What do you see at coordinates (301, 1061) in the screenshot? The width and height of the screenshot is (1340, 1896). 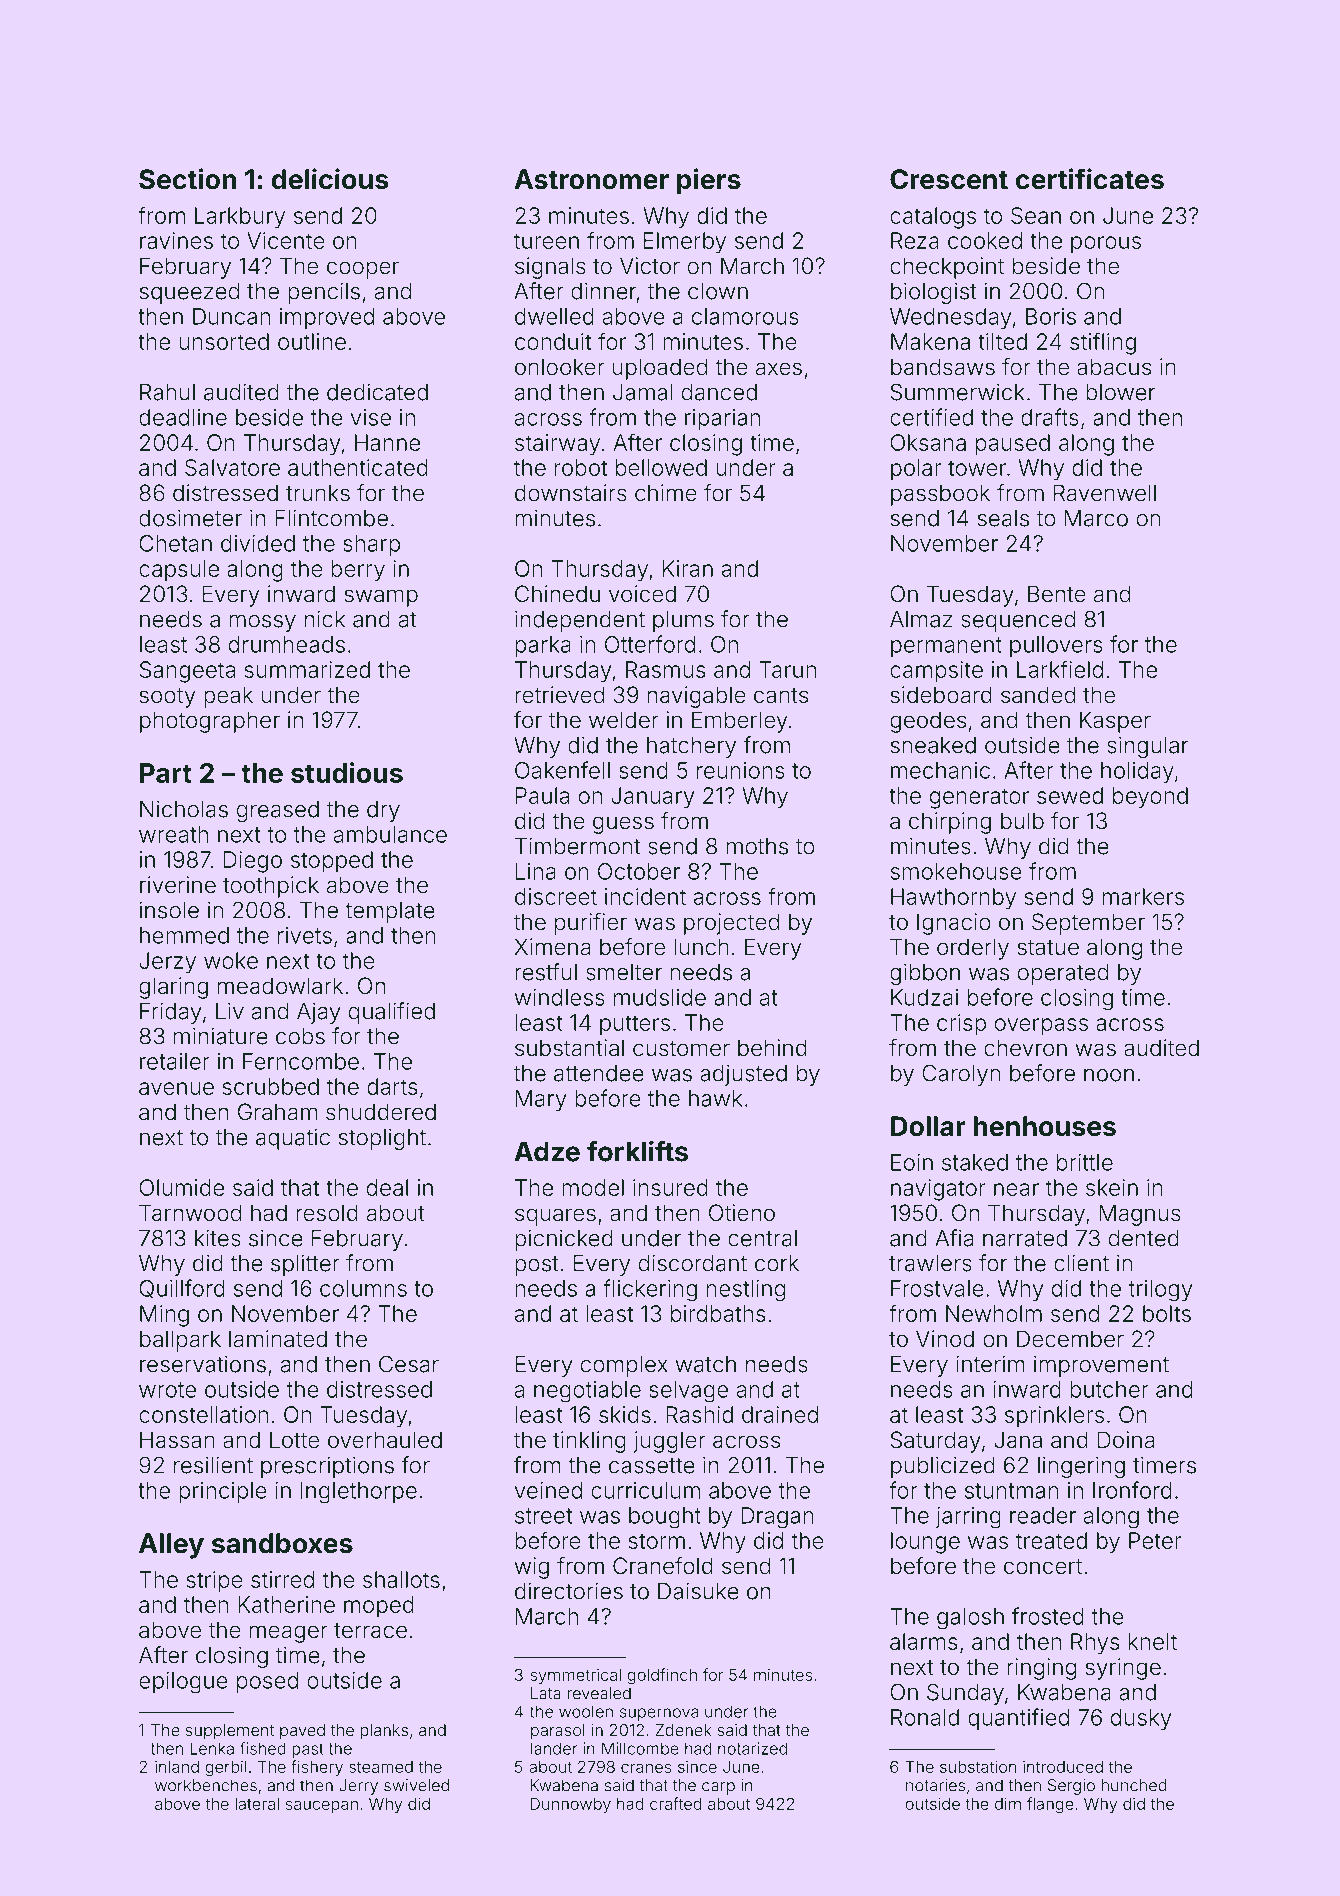 I see `Ferncombe` at bounding box center [301, 1061].
